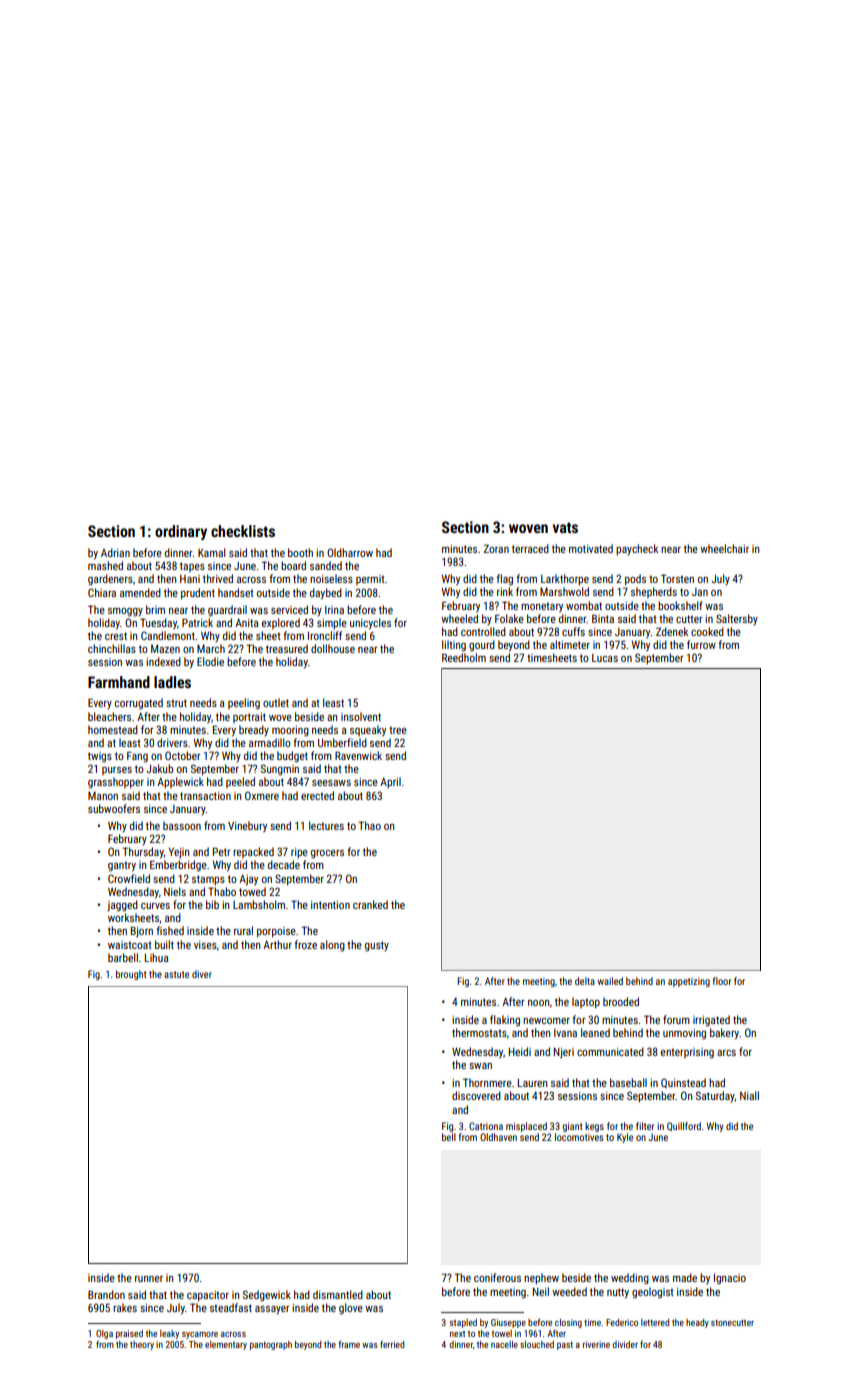 The image size is (849, 1400). I want to click on Torsten, so click(677, 578).
